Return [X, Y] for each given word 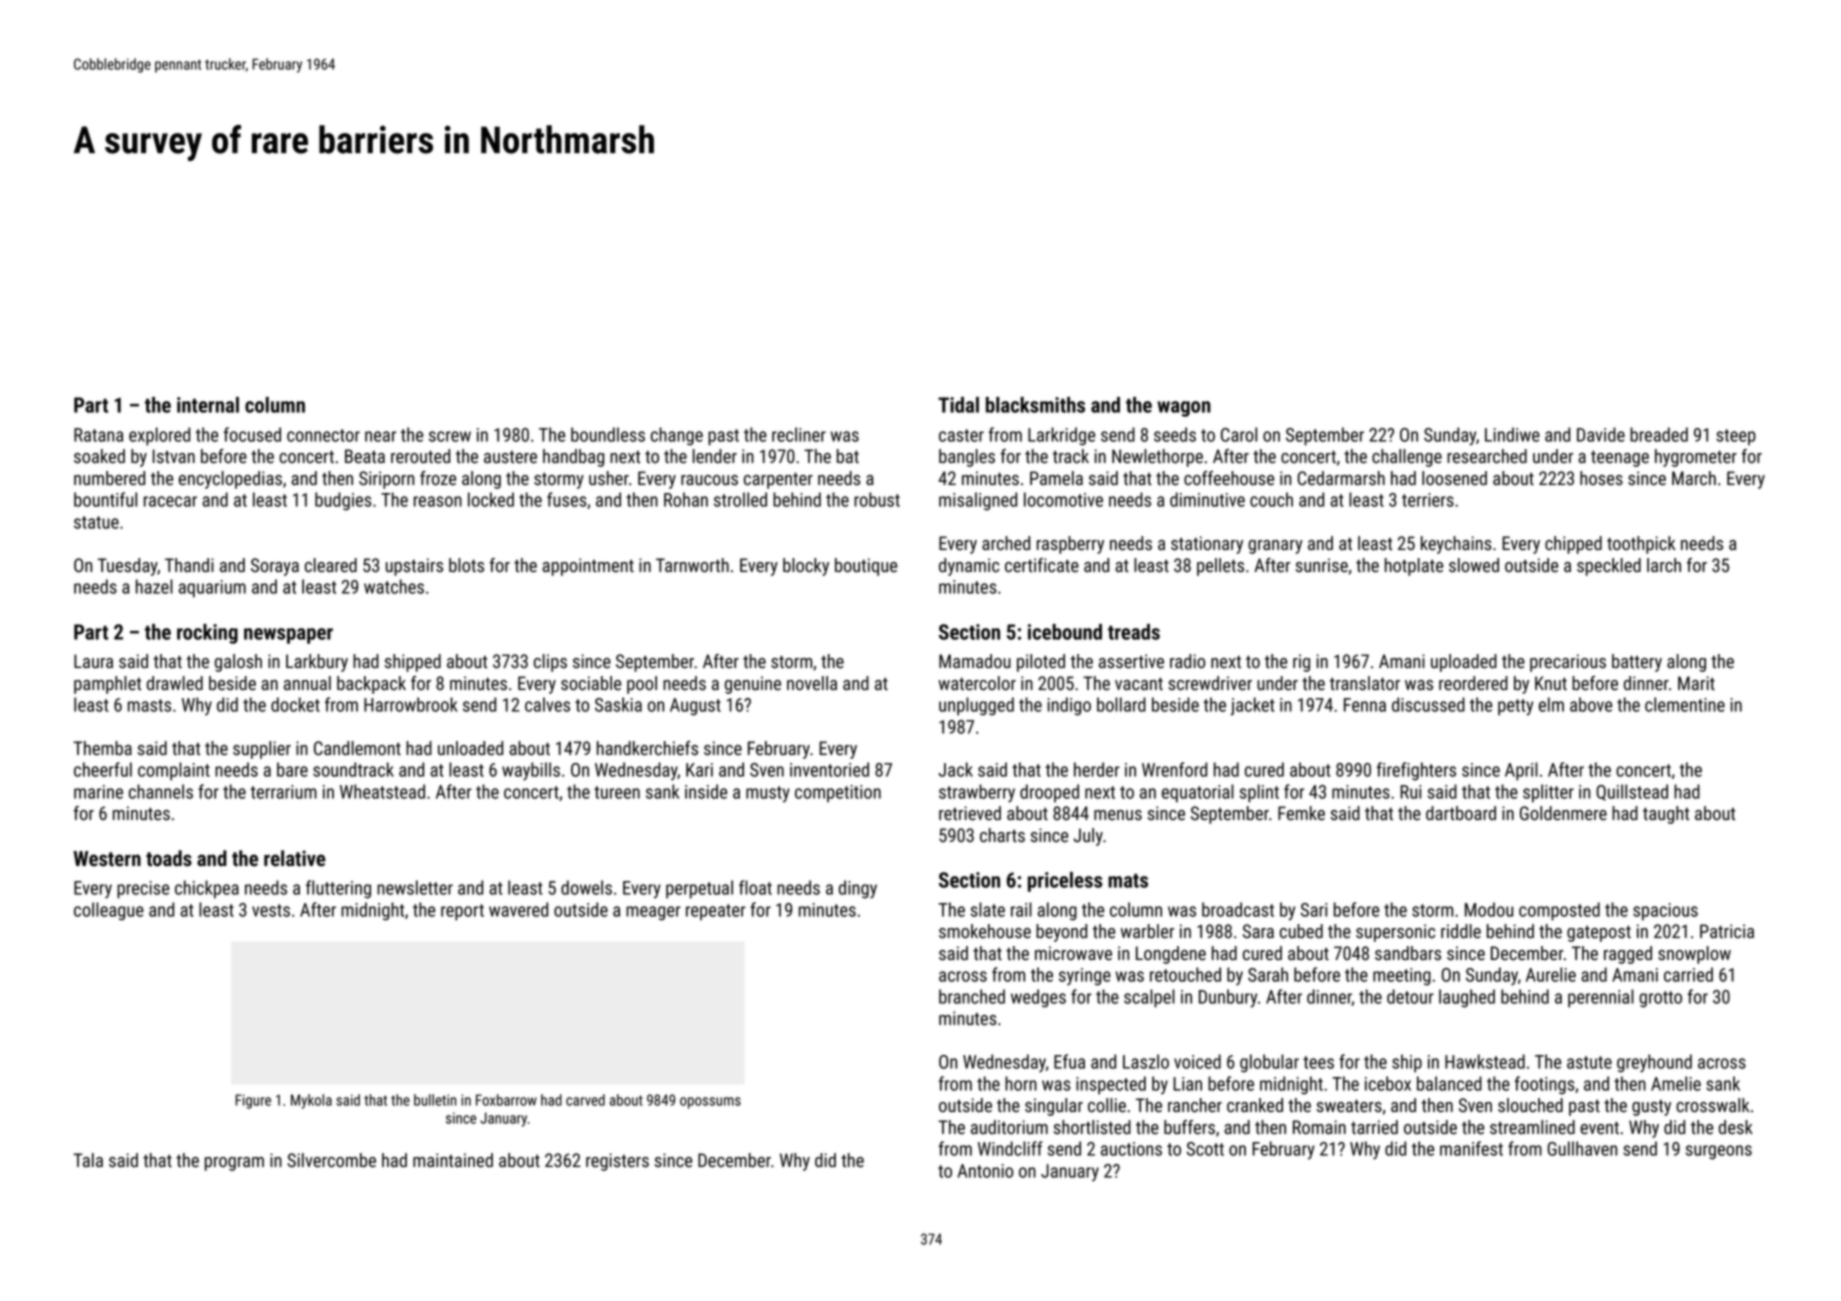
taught [1666, 815]
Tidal [958, 405]
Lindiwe [1512, 434]
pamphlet [107, 685]
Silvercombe [331, 1160]
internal [208, 405]
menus [1118, 815]
